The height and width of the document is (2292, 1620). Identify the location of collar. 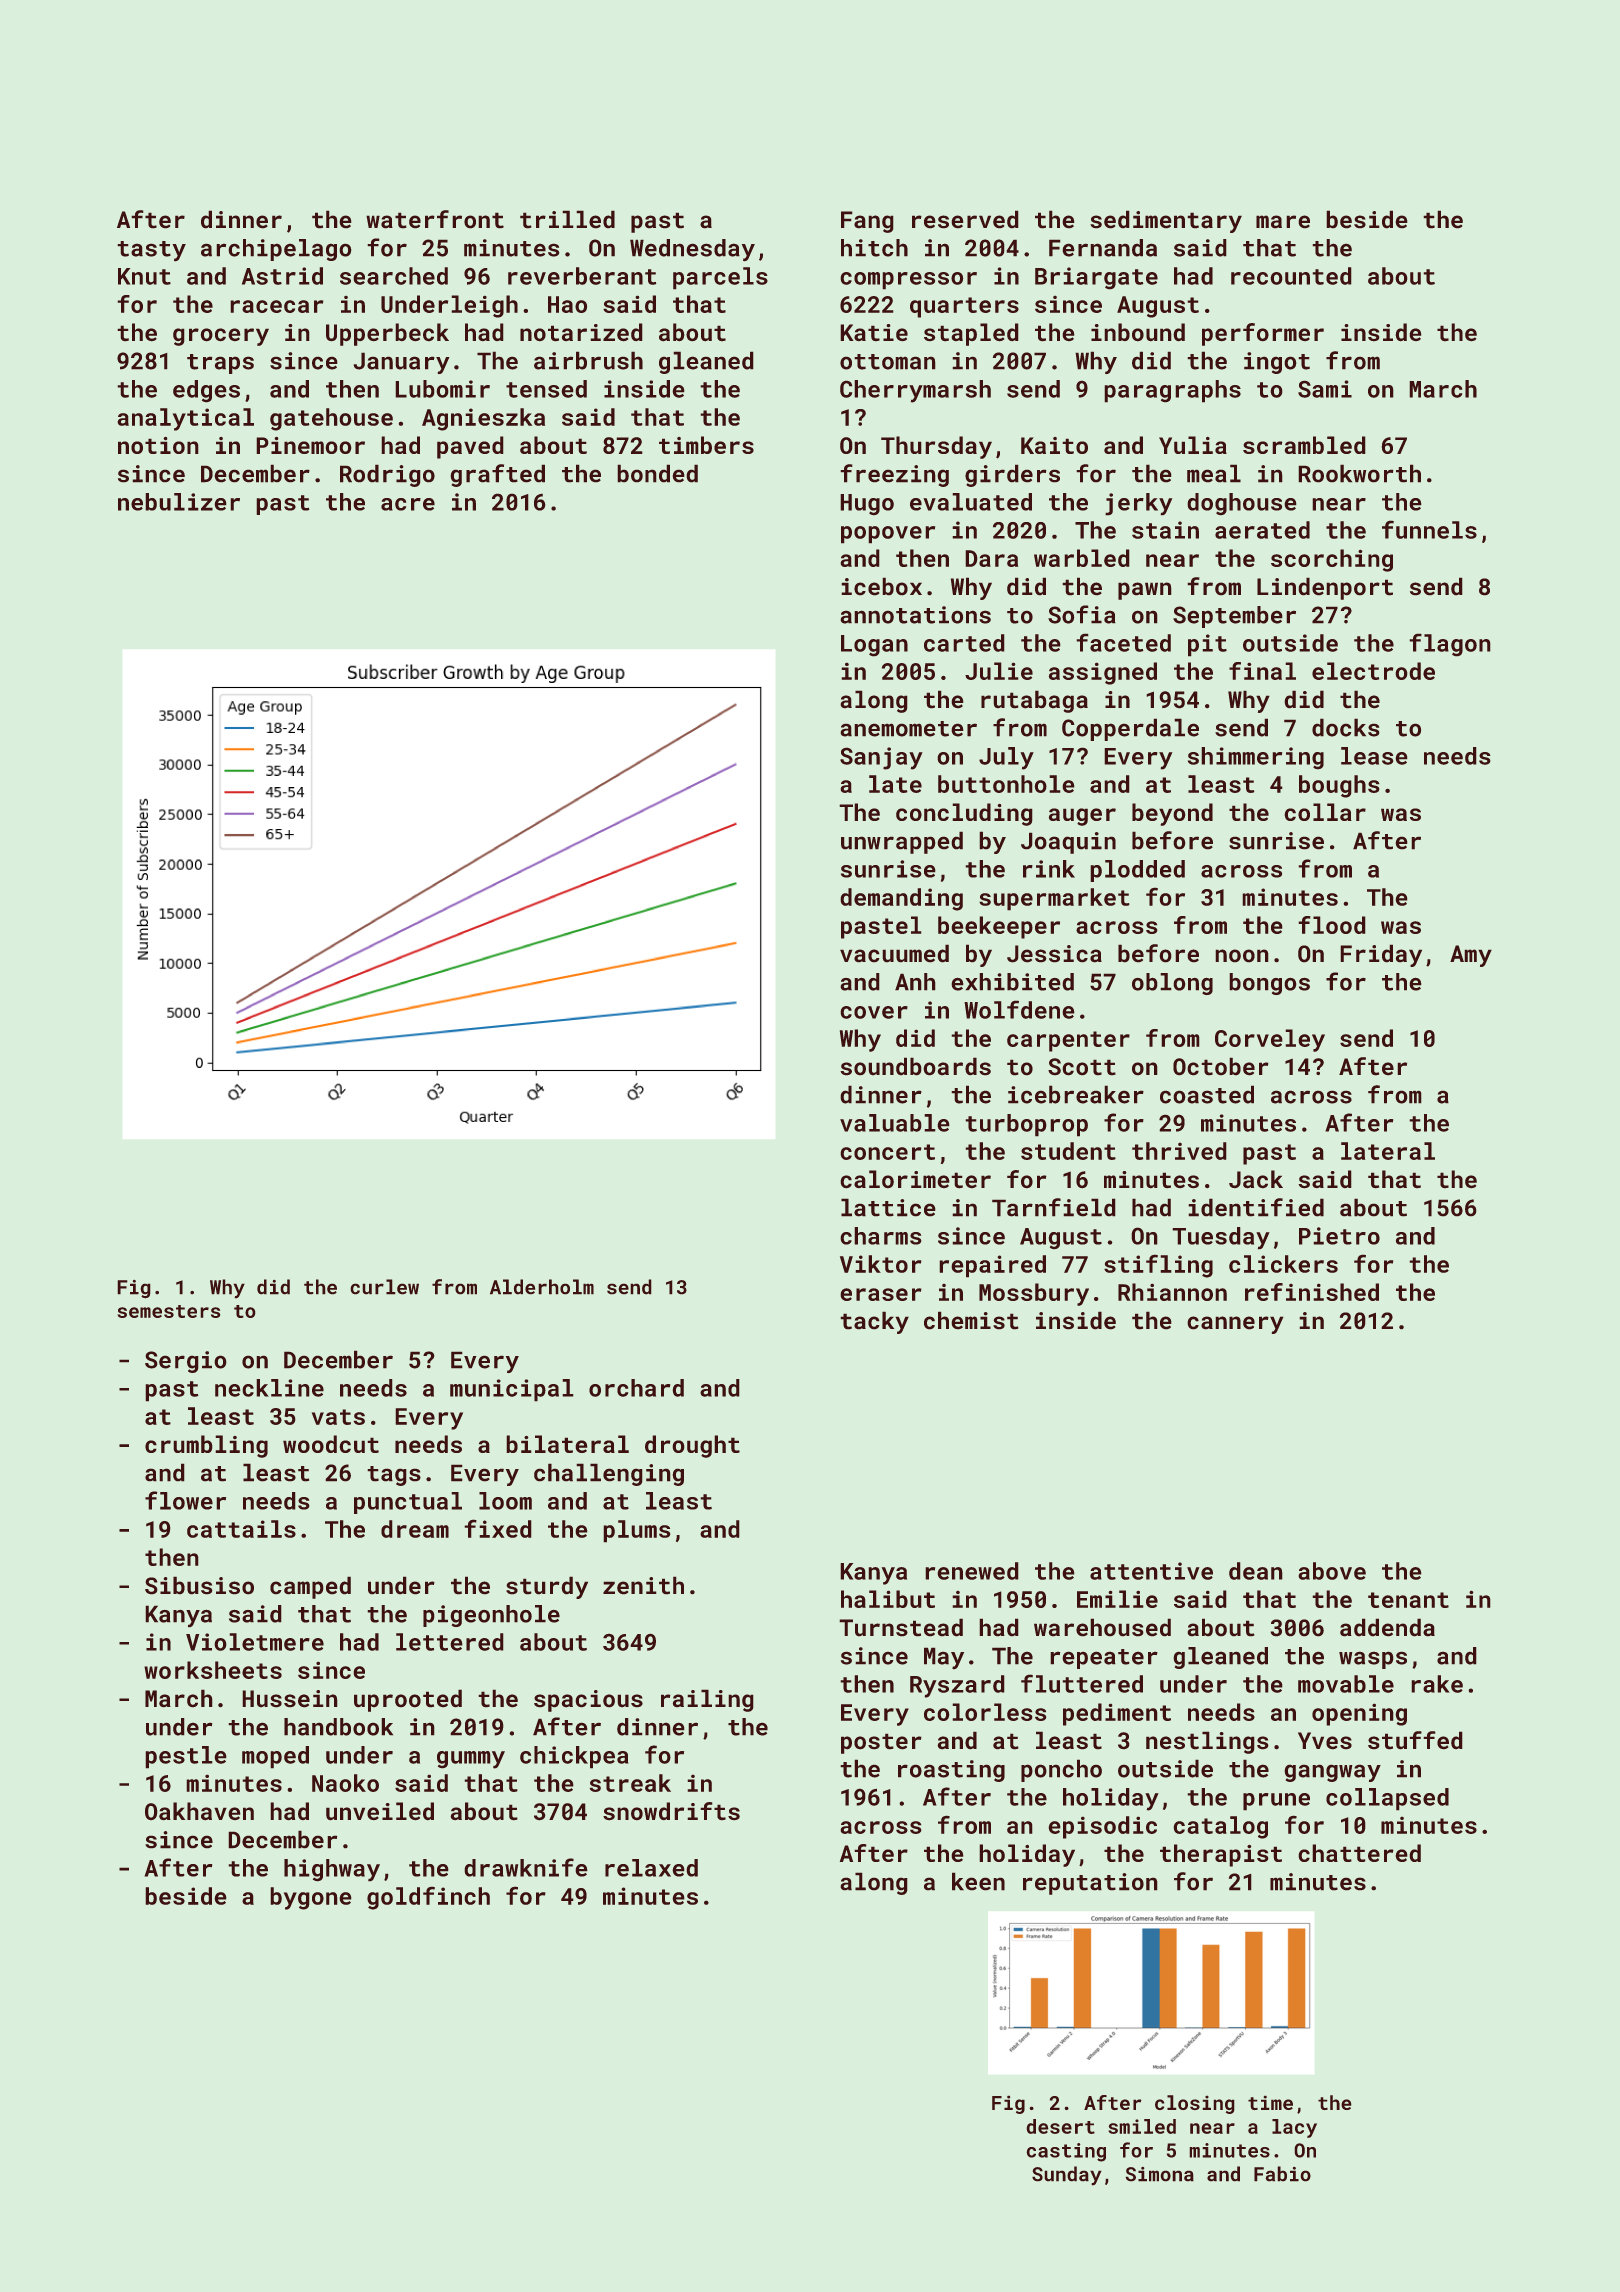
(1325, 812).
